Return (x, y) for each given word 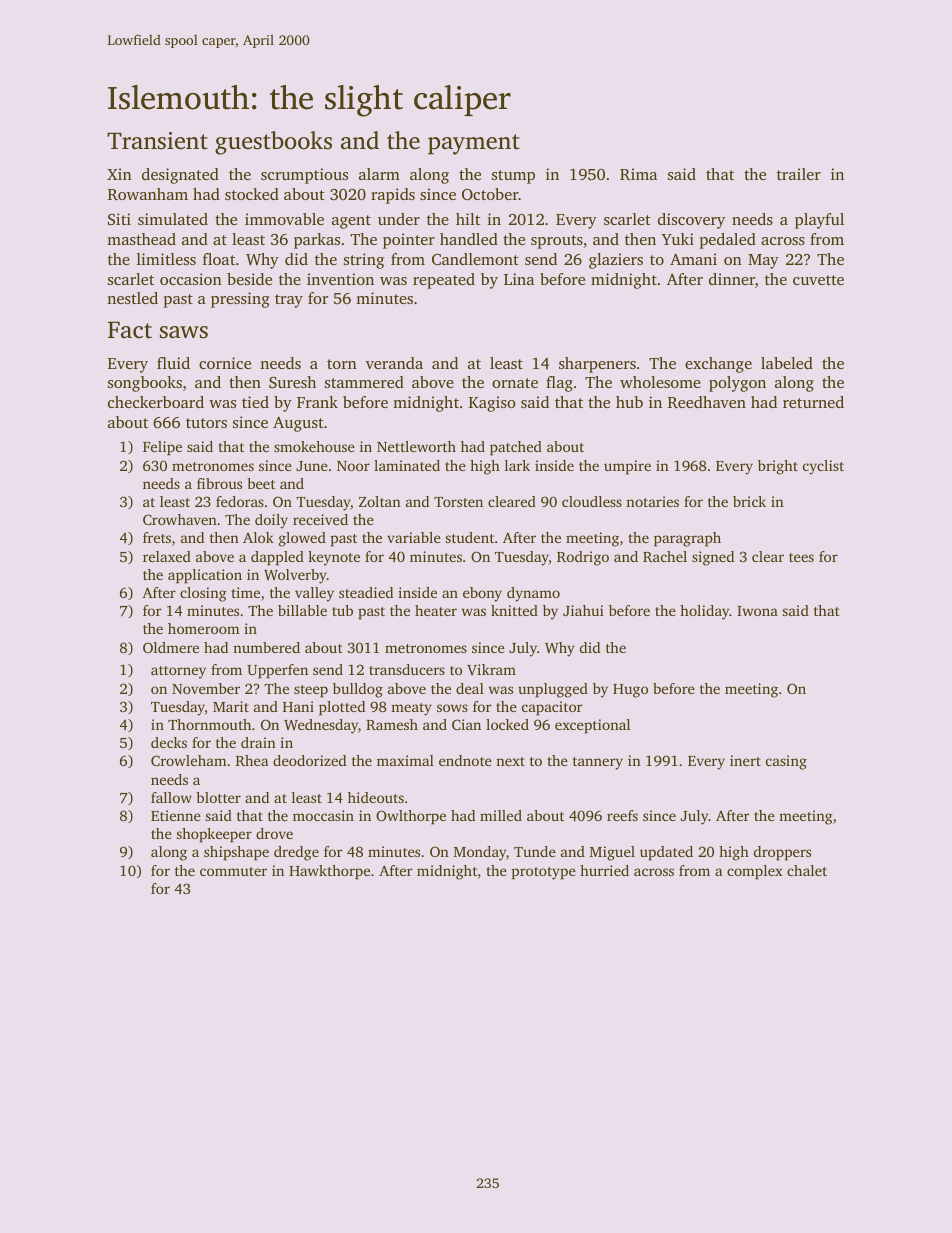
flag (559, 384)
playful (819, 221)
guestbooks (273, 143)
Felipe (162, 448)
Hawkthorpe (329, 872)
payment (474, 144)
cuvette (818, 280)
